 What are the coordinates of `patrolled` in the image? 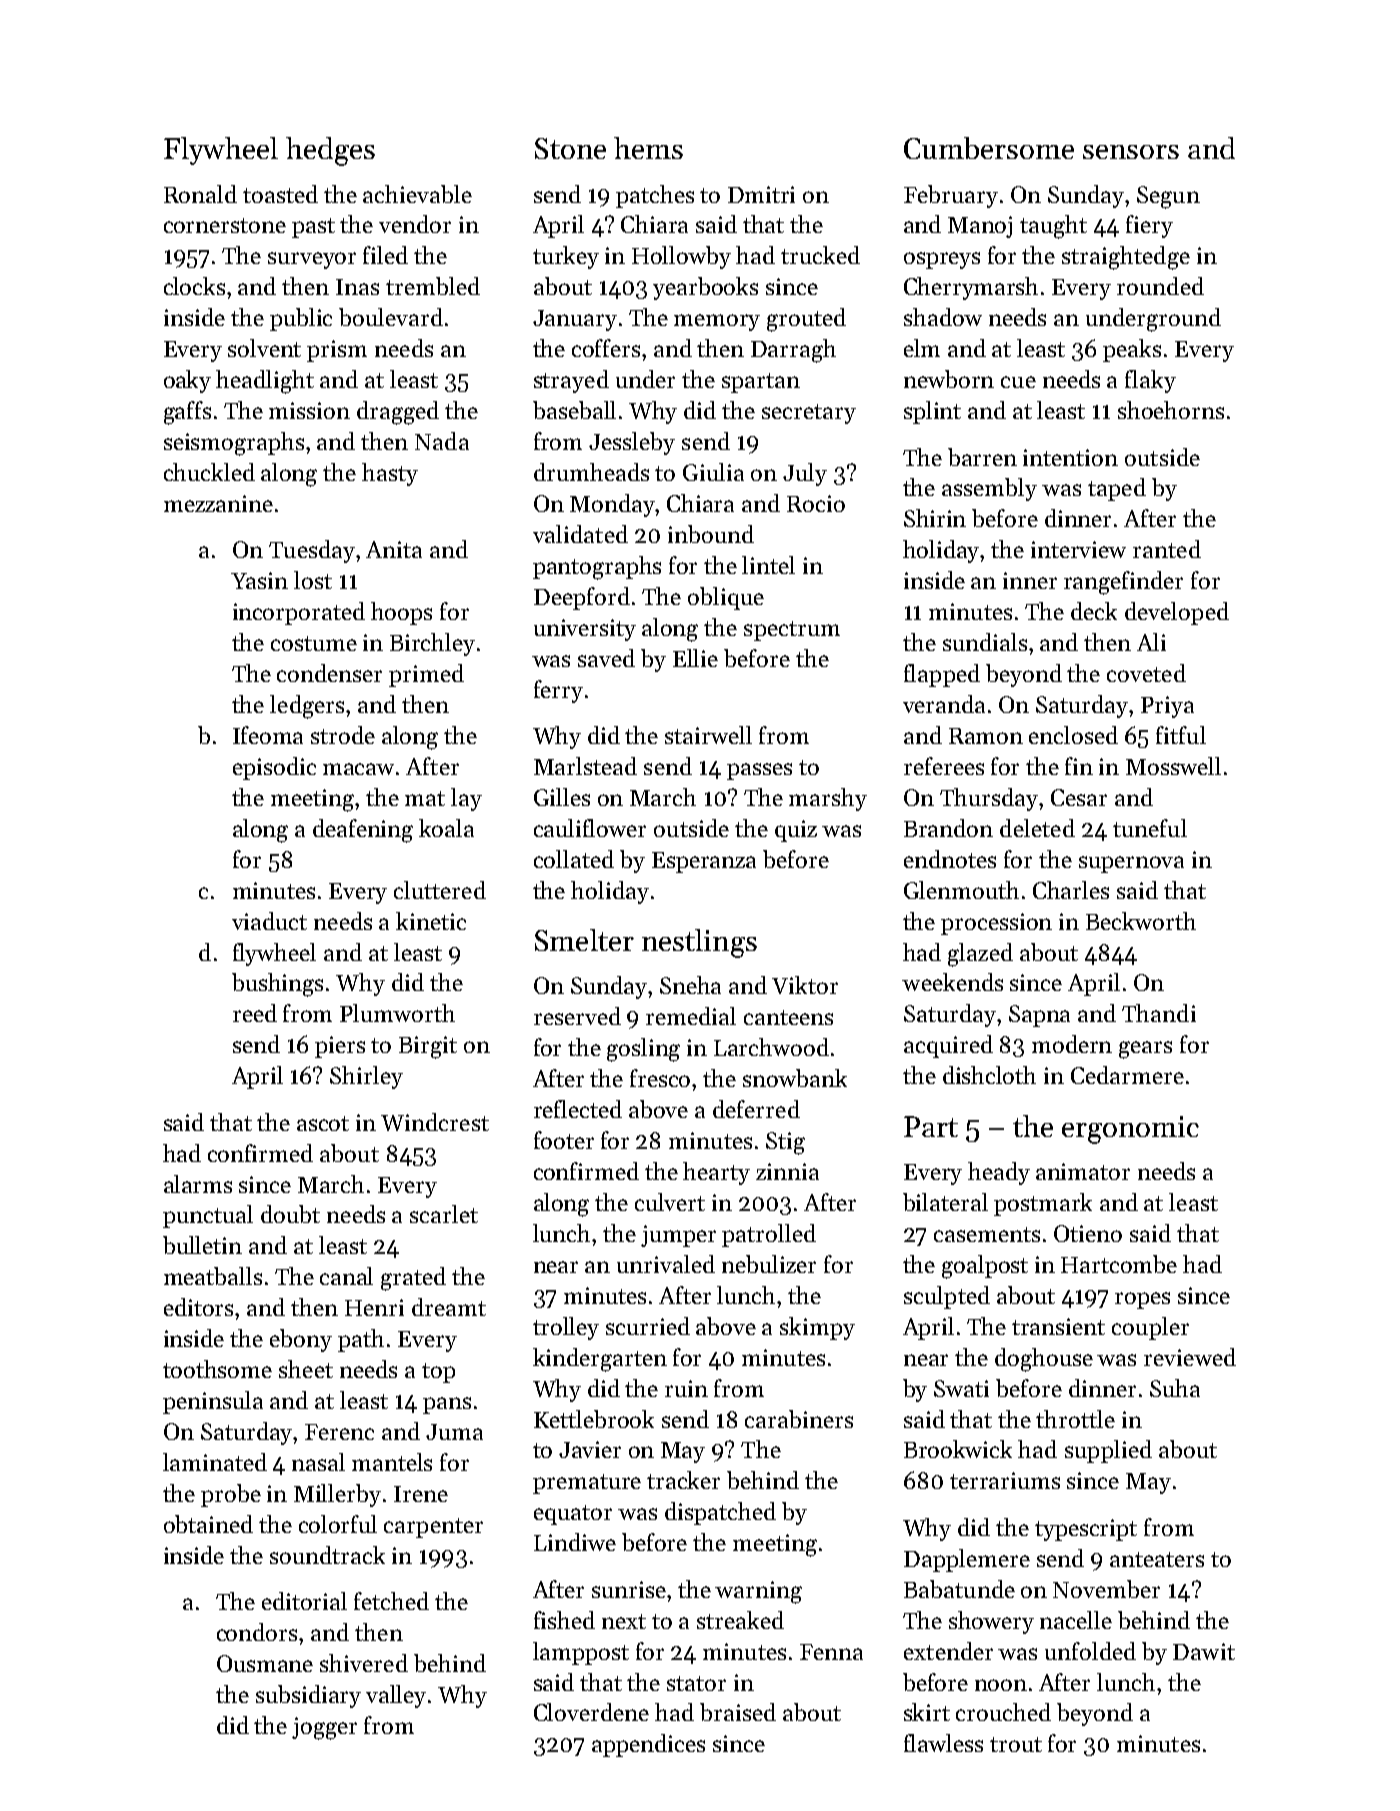 It's located at (769, 1235).
